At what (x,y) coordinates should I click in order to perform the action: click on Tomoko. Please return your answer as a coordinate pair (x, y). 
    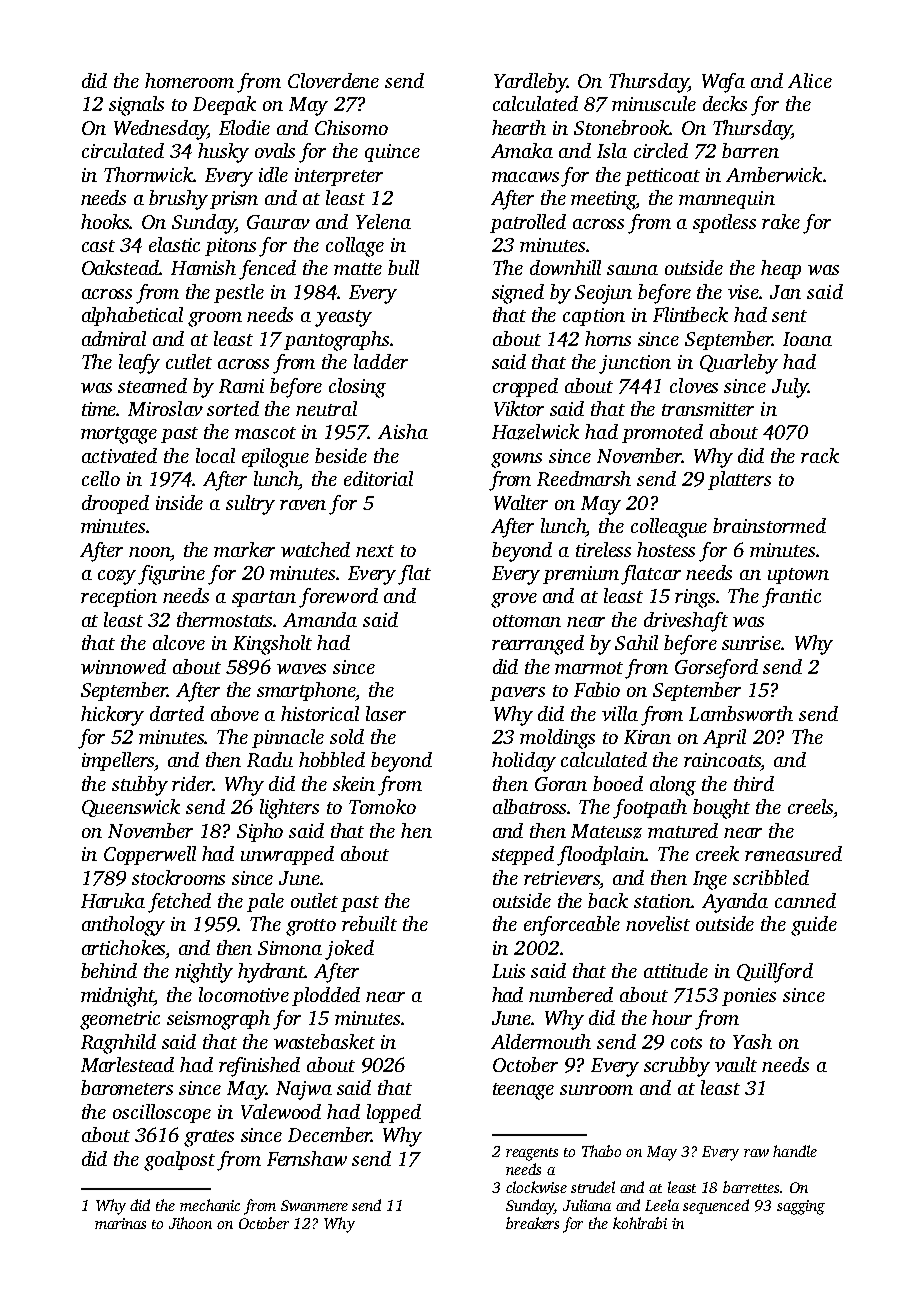
    Looking at the image, I should click on (382, 806).
